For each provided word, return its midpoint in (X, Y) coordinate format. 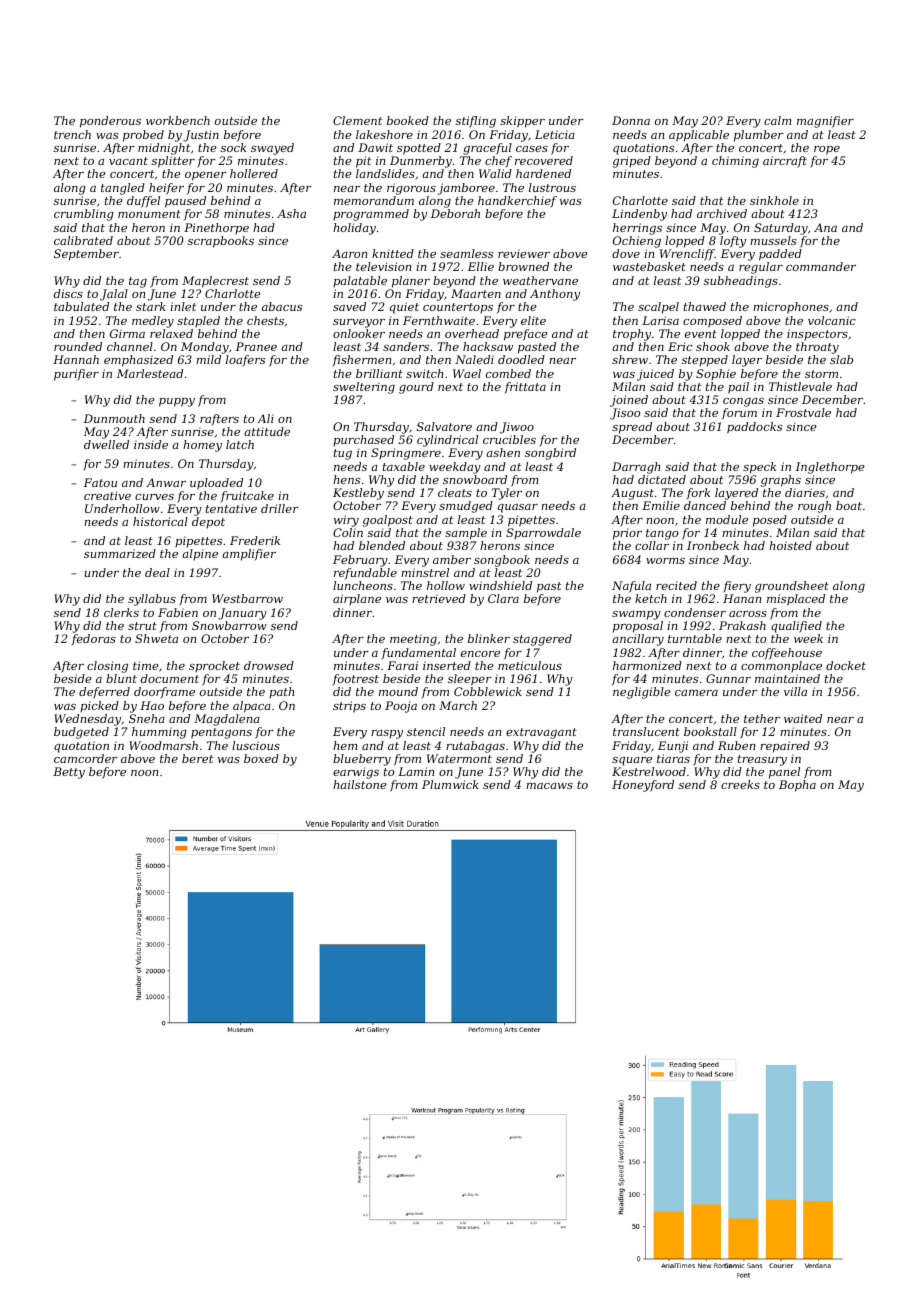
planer (411, 282)
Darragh (636, 468)
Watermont (459, 758)
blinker (489, 638)
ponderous (110, 122)
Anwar (166, 482)
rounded (78, 346)
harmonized (647, 665)
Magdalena (227, 720)
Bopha (797, 786)
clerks (121, 612)
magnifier (825, 122)
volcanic (832, 320)
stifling (476, 122)
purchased (363, 440)
